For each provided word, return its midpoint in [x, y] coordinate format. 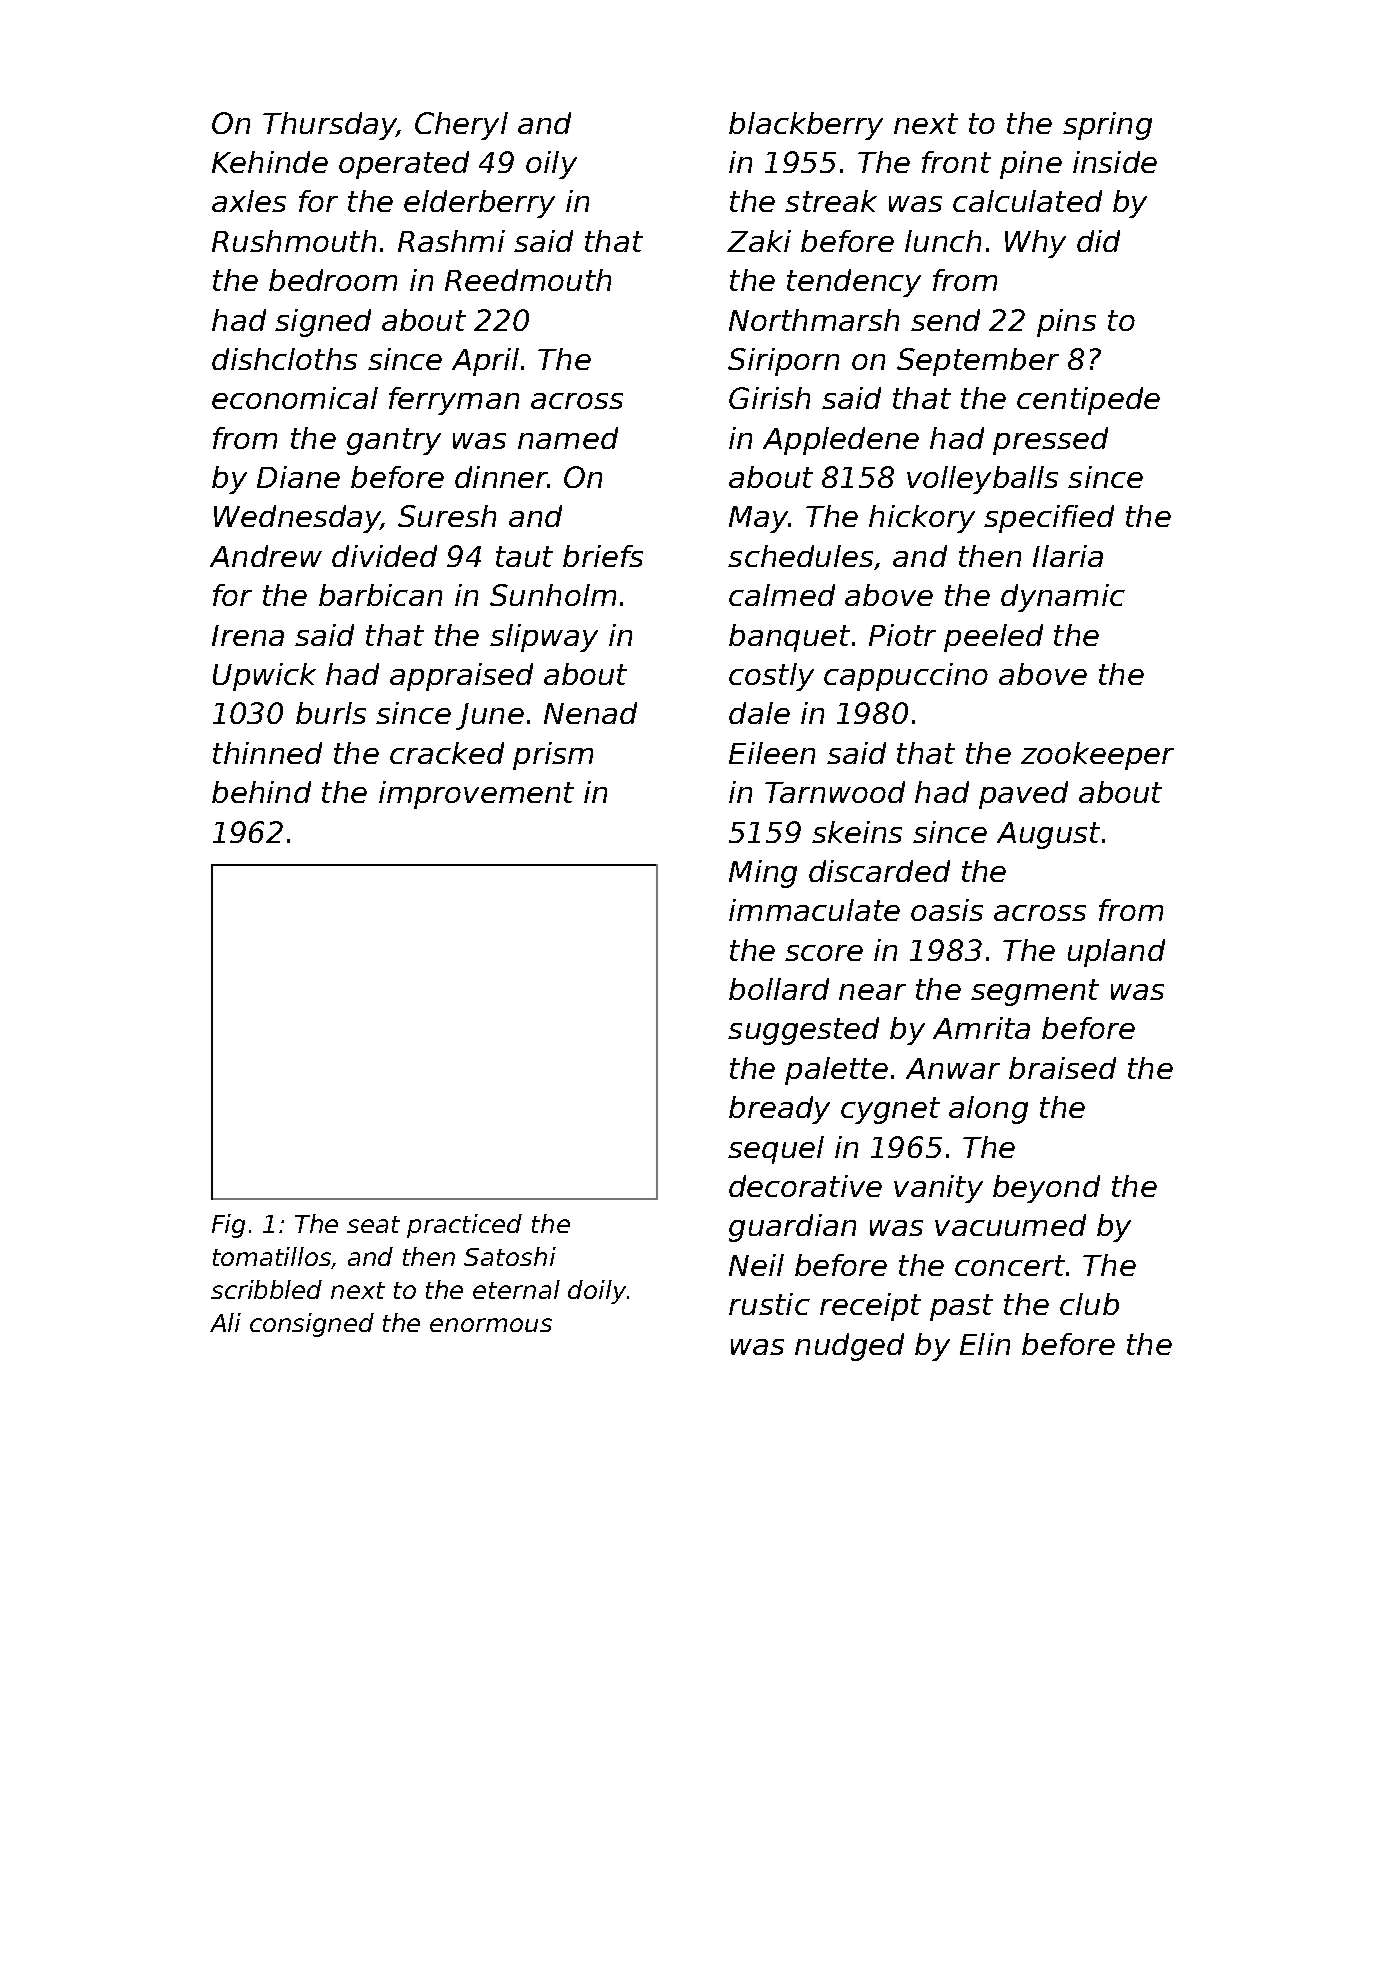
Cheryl [461, 126]
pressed [1050, 441]
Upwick [264, 677]
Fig [228, 1226]
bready [779, 1110]
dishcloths [284, 359]
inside [1115, 162]
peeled [993, 638]
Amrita [981, 1028]
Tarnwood [835, 792]
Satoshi [510, 1256]
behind [261, 792]
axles [249, 201]
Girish [769, 398]
